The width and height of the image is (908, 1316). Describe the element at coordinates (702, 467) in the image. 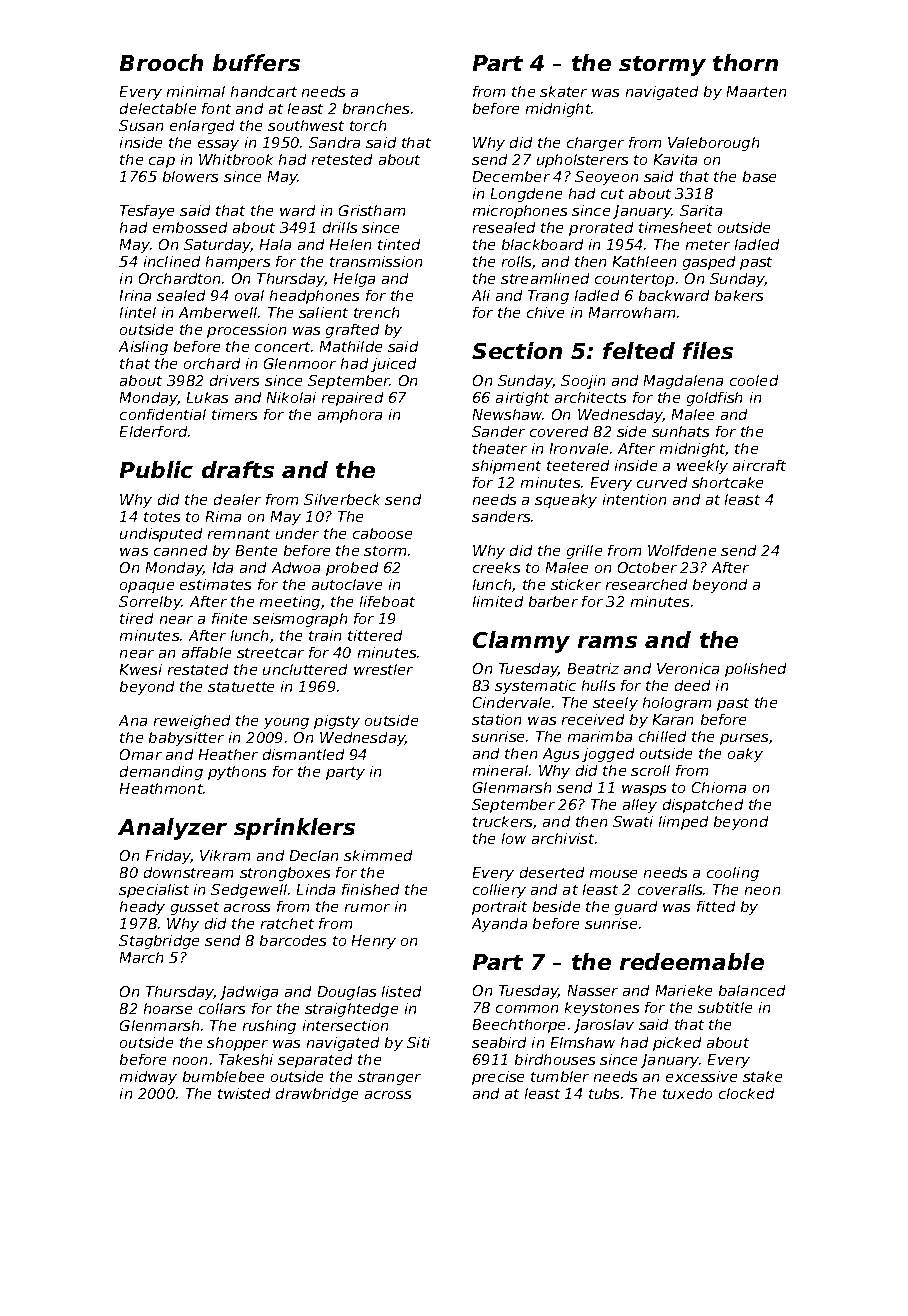

I see `weekly` at that location.
